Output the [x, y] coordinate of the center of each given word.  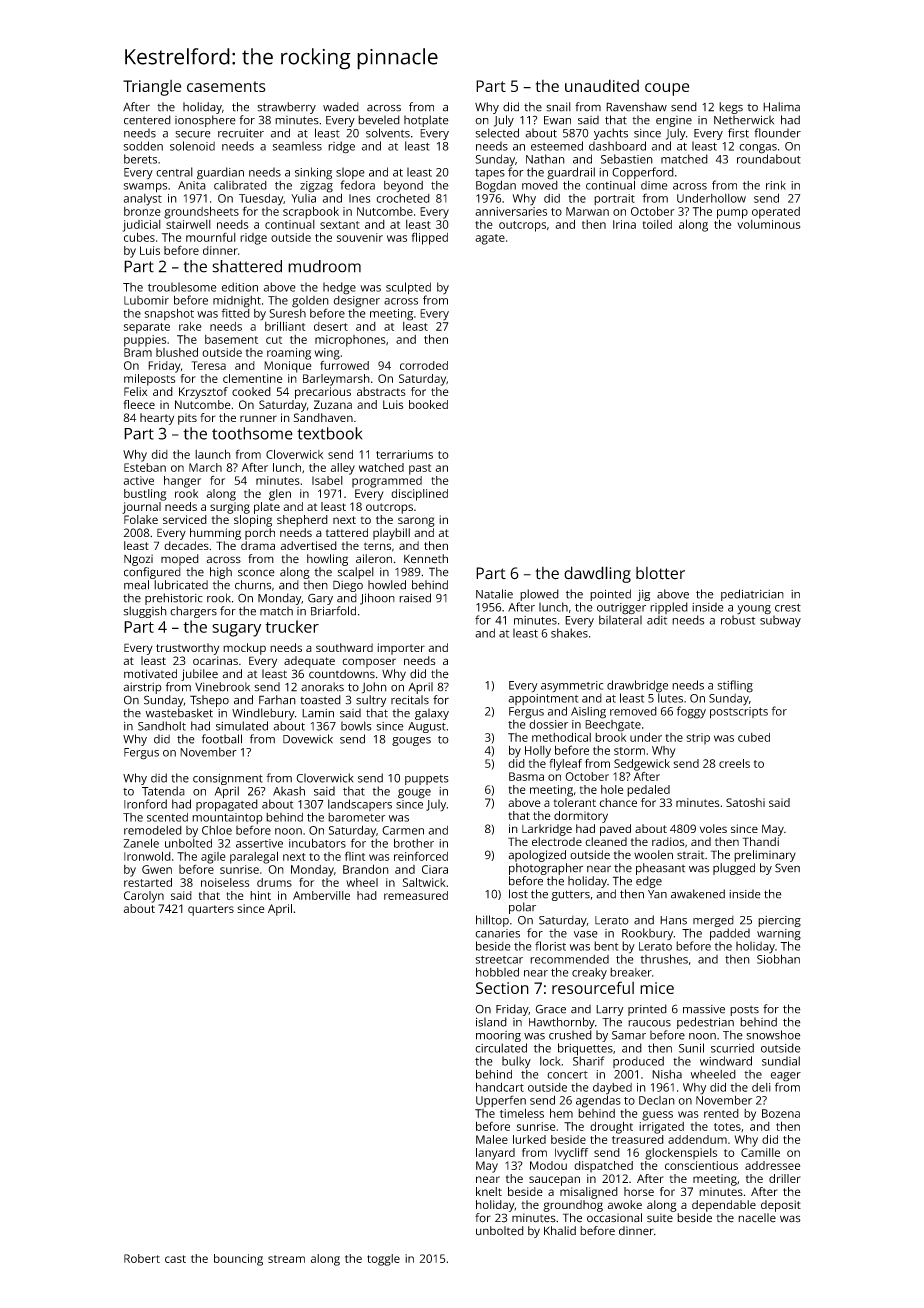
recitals [410, 700]
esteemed [557, 146]
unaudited [602, 85]
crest [788, 608]
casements [226, 86]
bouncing [238, 1260]
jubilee [199, 675]
